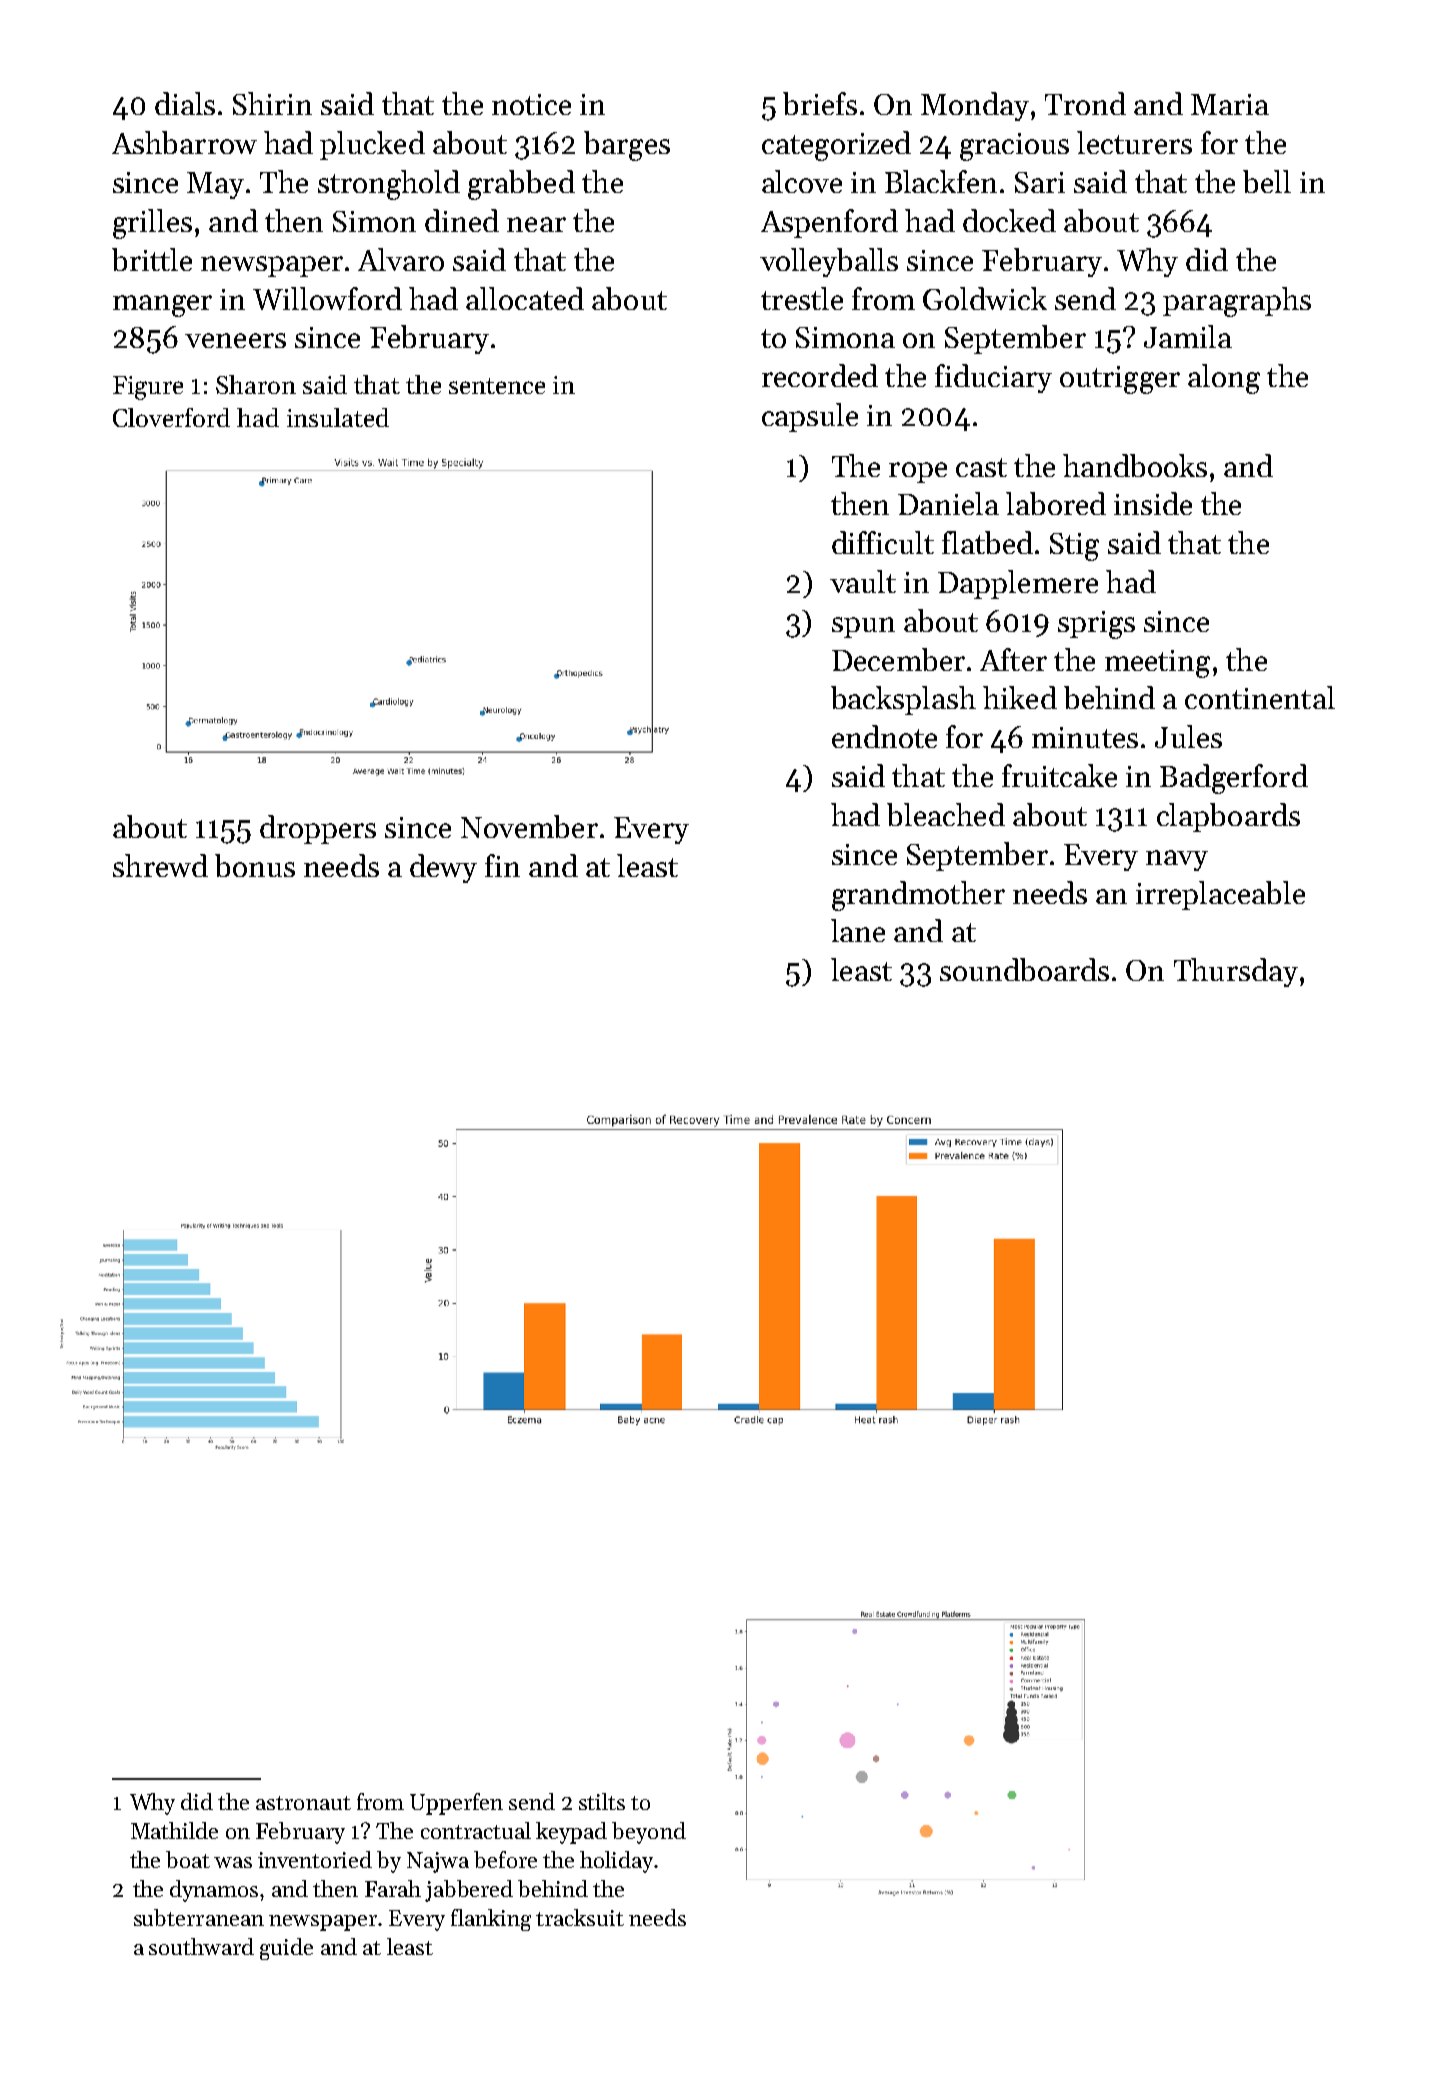 This screenshot has height=2100, width=1450. Describe the element at coordinates (531, 104) in the screenshot. I see `notice` at that location.
